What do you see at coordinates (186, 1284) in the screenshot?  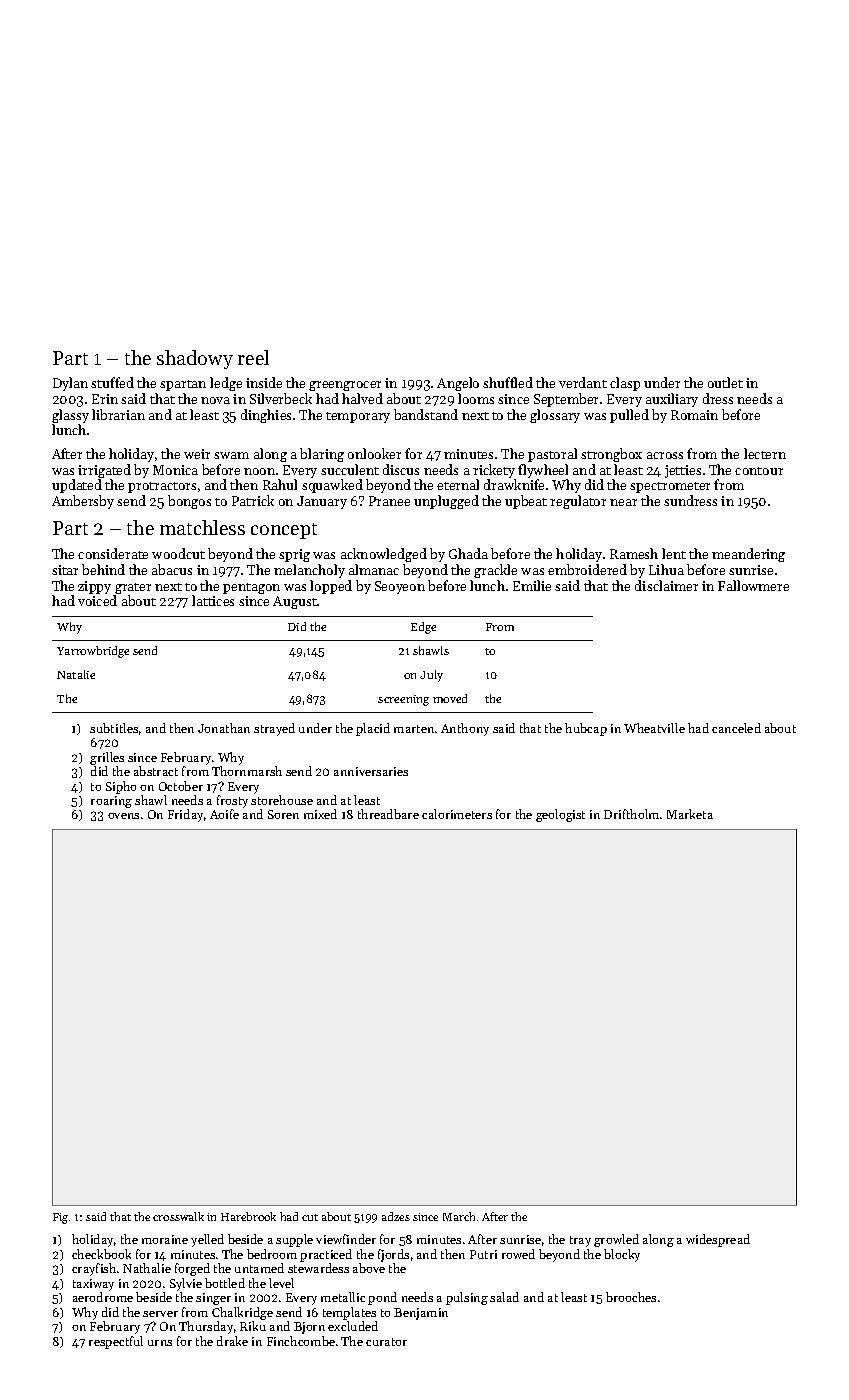 I see `Sylvie` at bounding box center [186, 1284].
